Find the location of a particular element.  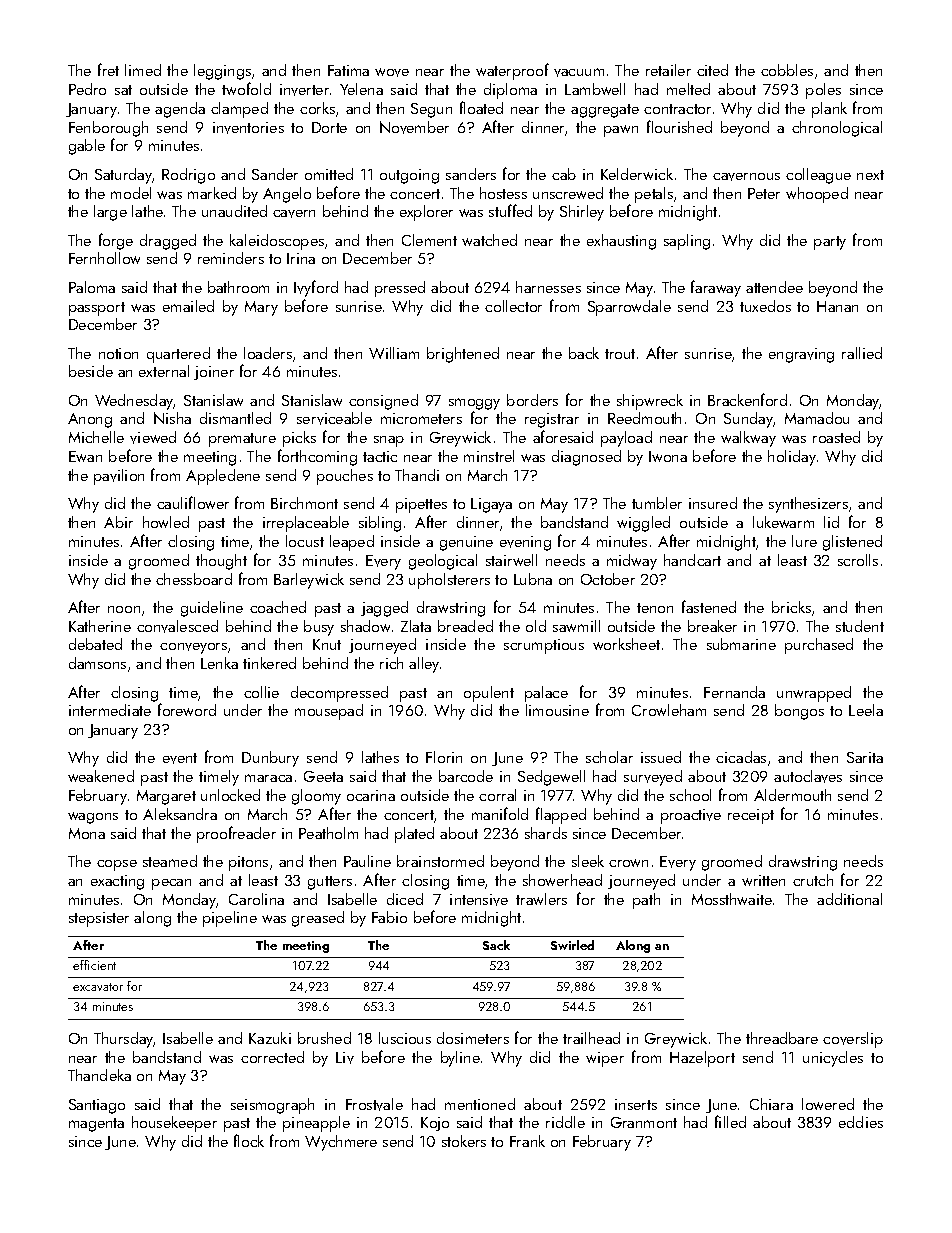

student is located at coordinates (860, 626).
